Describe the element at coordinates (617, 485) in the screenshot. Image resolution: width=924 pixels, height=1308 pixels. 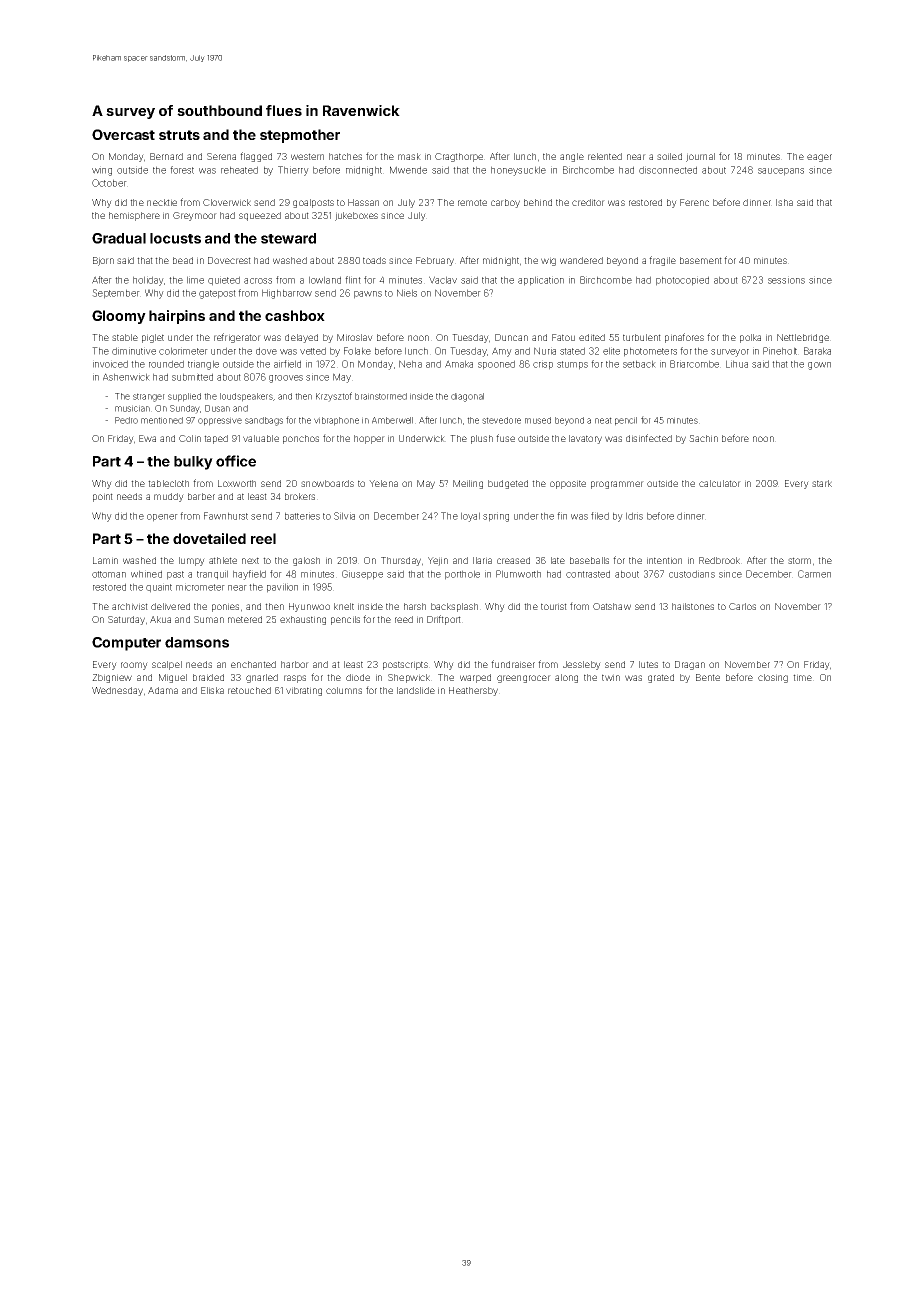
I see `programmer` at that location.
